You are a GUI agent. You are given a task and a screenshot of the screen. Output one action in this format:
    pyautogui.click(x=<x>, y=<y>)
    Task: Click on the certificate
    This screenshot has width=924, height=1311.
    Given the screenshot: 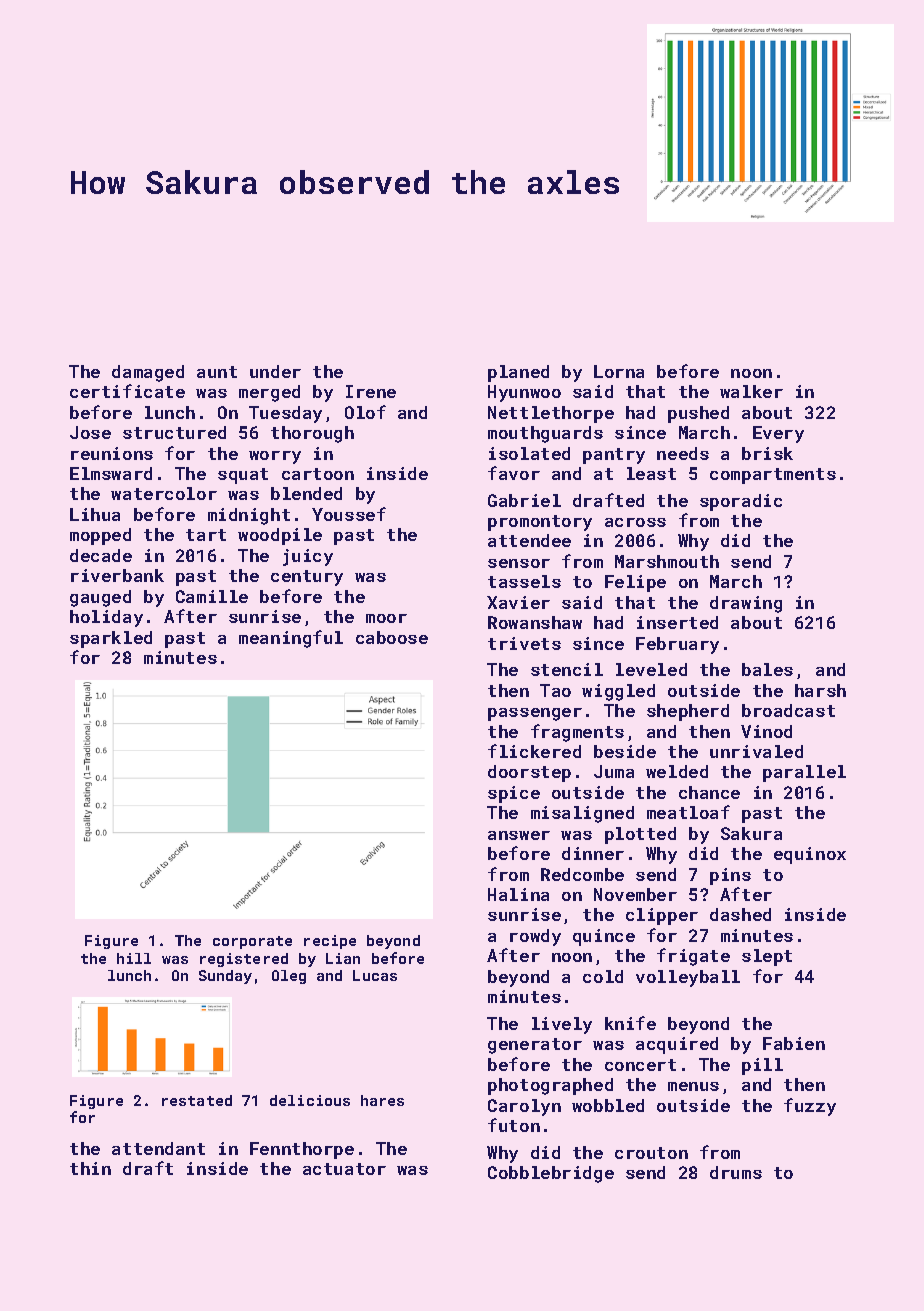 What is the action you would take?
    pyautogui.click(x=127, y=391)
